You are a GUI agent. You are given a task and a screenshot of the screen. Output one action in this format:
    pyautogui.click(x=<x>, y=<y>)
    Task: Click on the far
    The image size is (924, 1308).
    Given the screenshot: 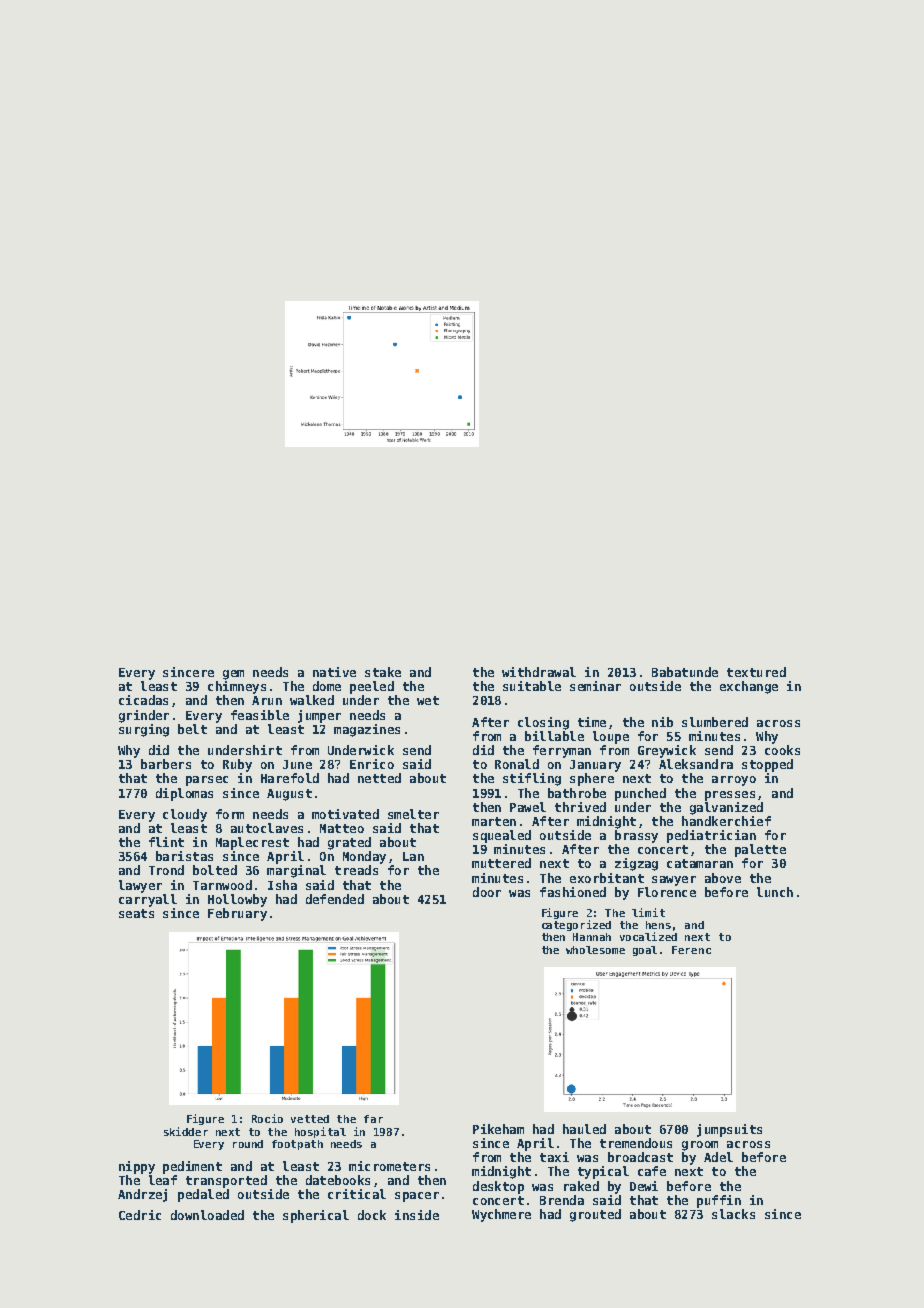 What is the action you would take?
    pyautogui.click(x=373, y=1119)
